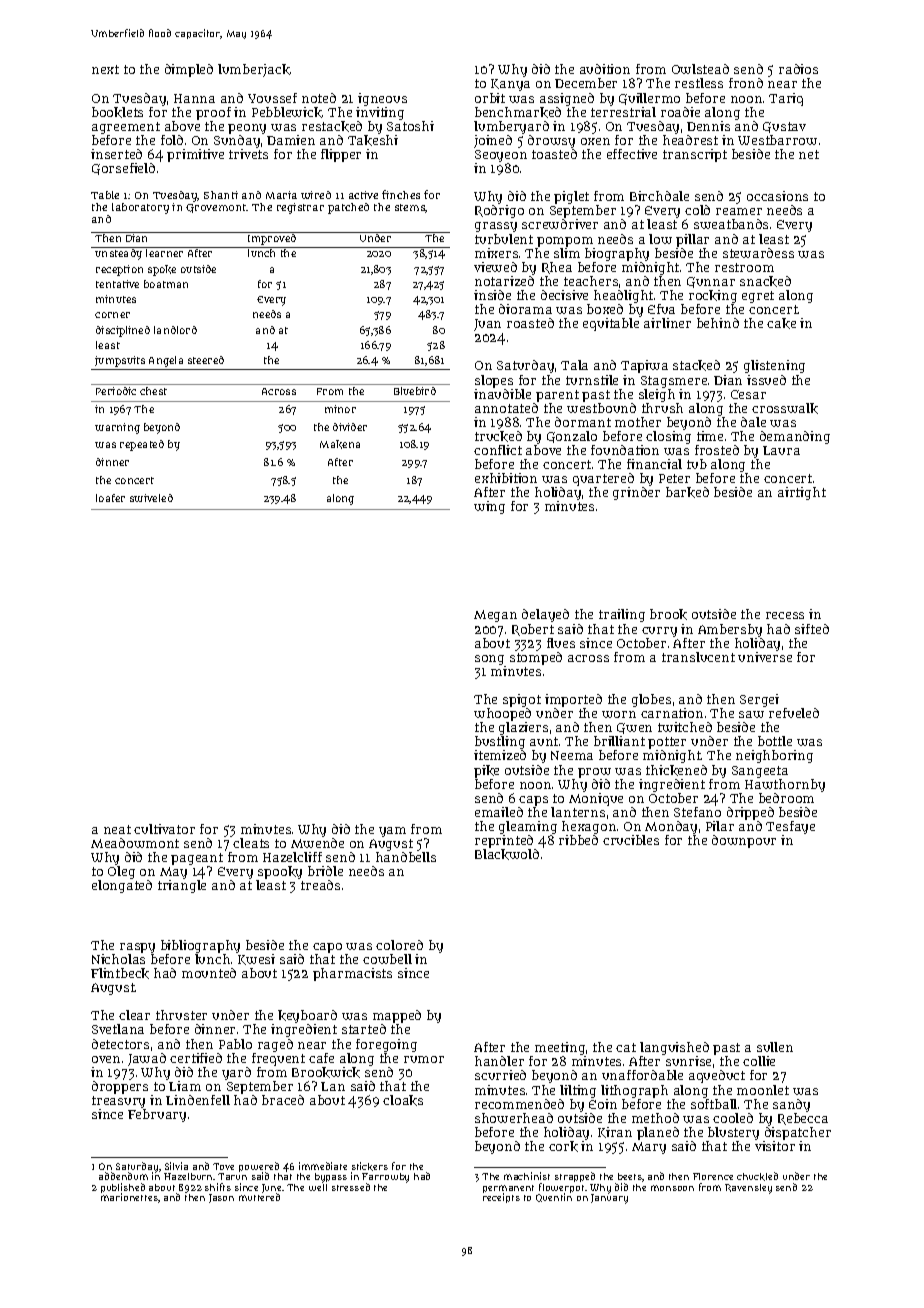 Image resolution: width=924 pixels, height=1308 pixels. I want to click on Youssef, so click(272, 98).
